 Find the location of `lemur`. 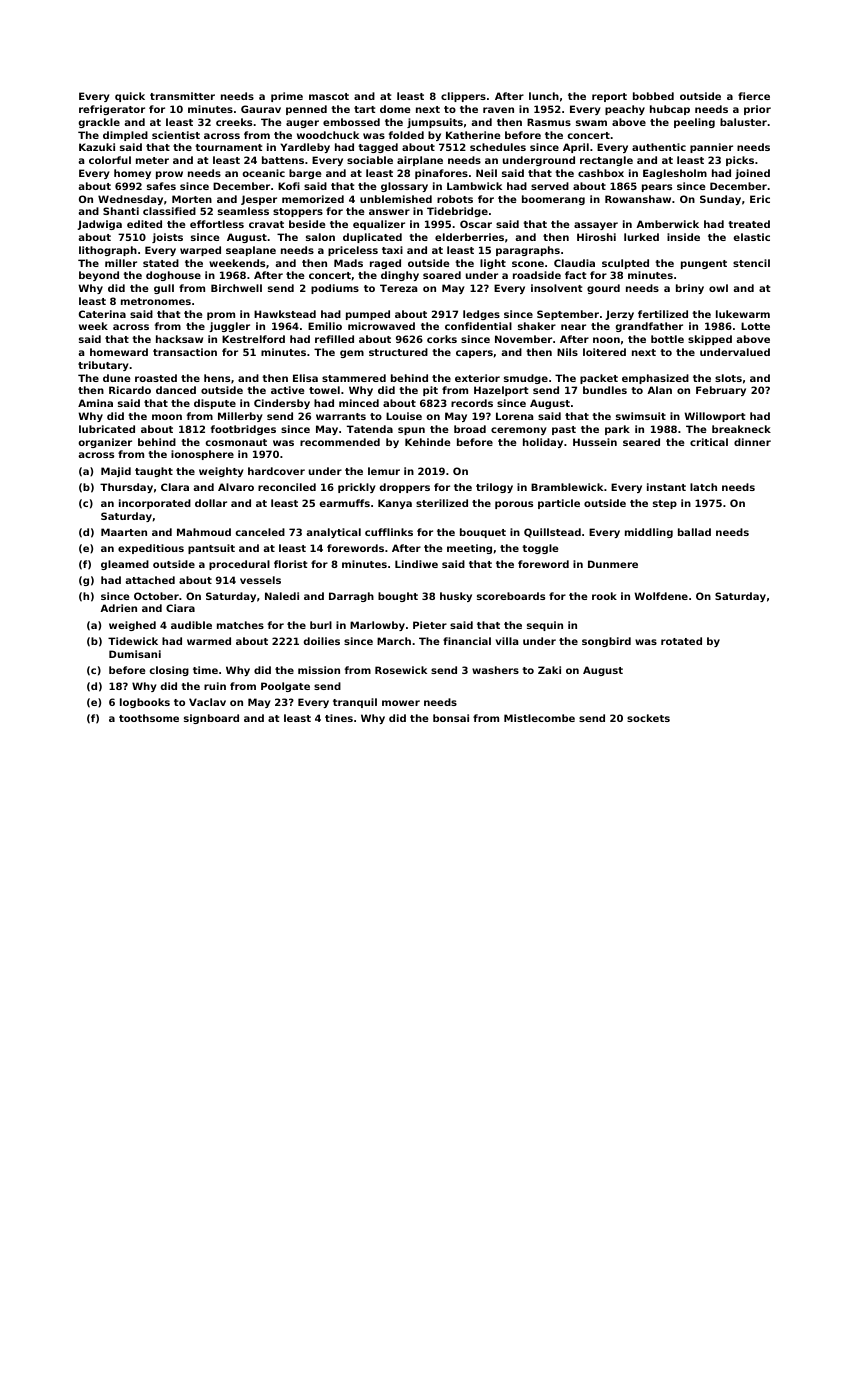

lemur is located at coordinates (384, 471).
